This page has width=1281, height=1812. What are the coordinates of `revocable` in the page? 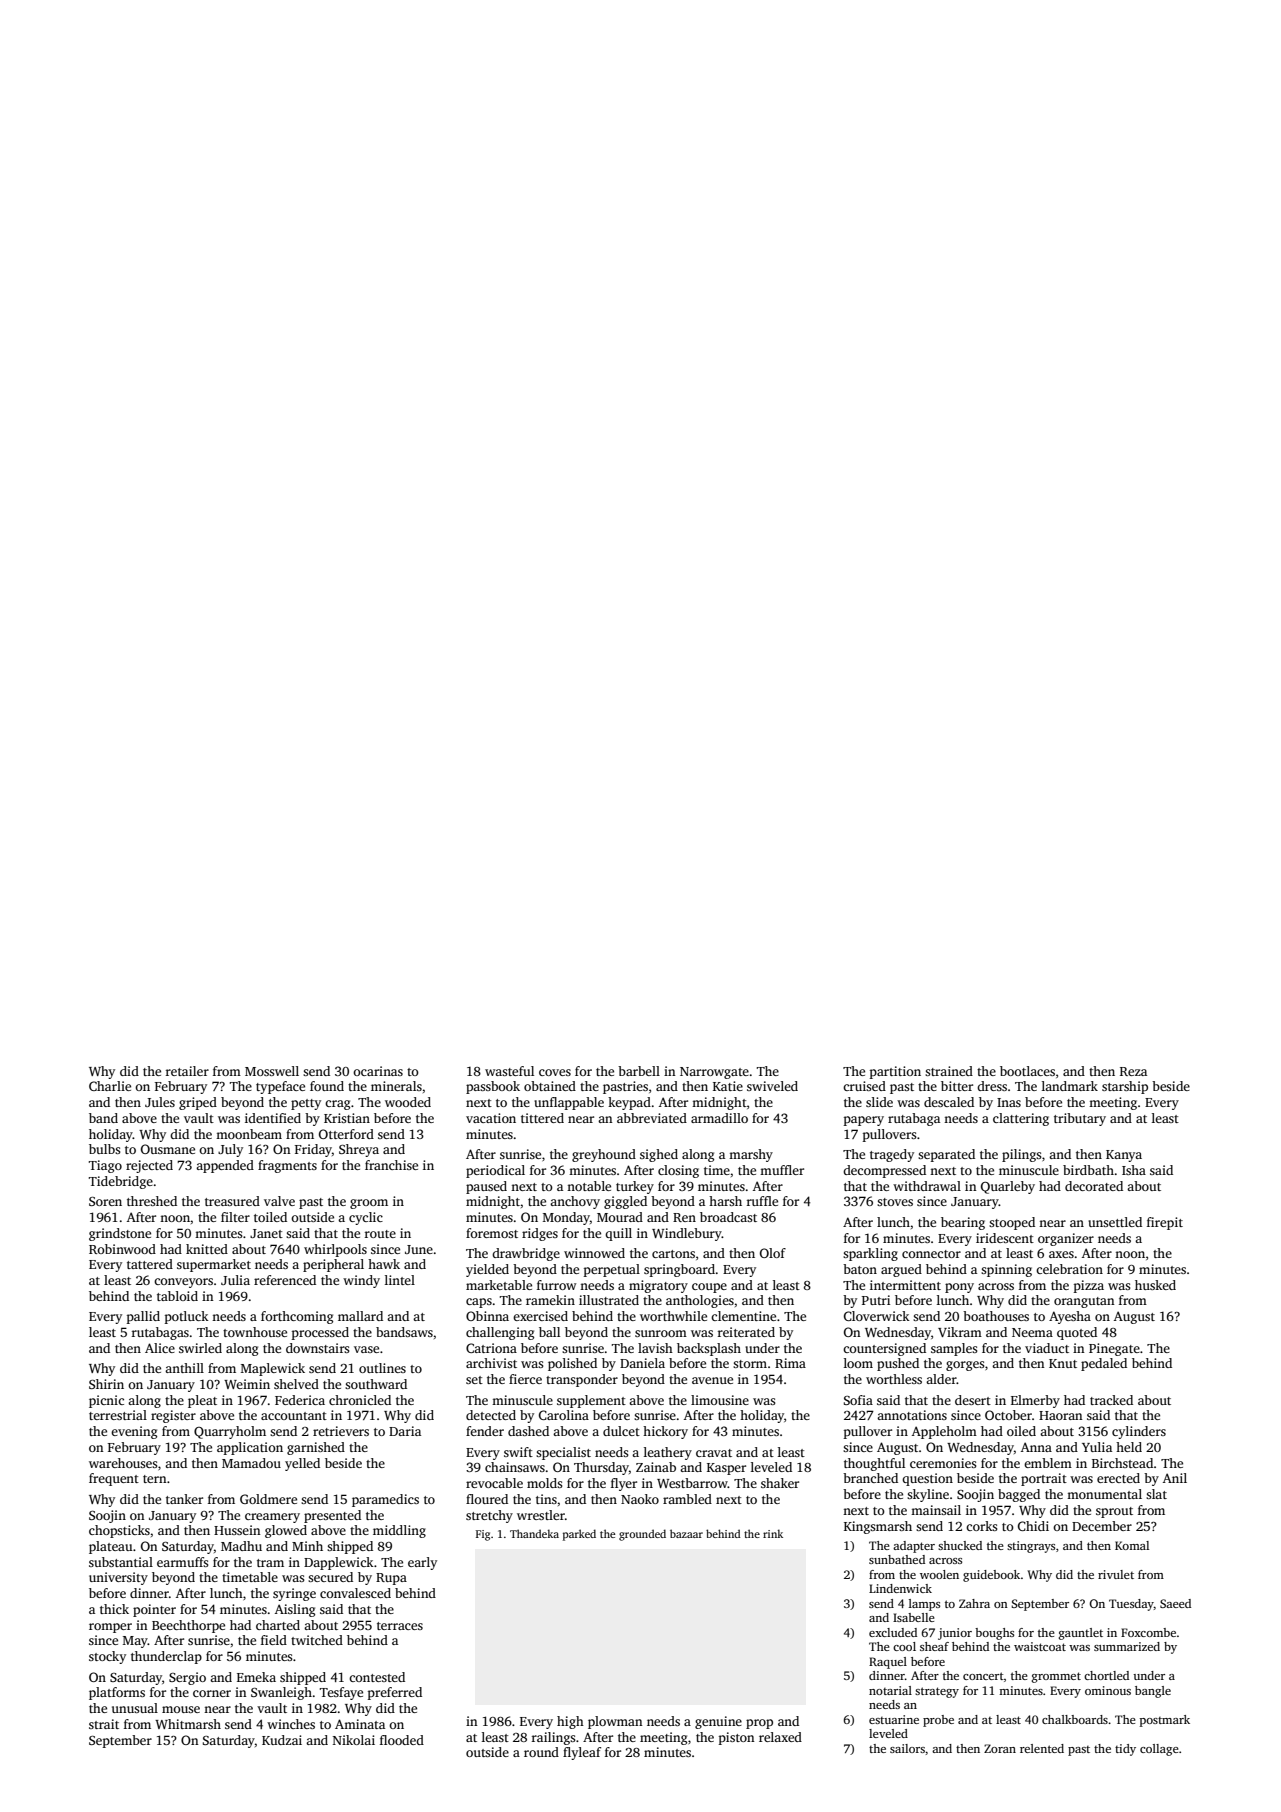 It's located at (494, 1483).
